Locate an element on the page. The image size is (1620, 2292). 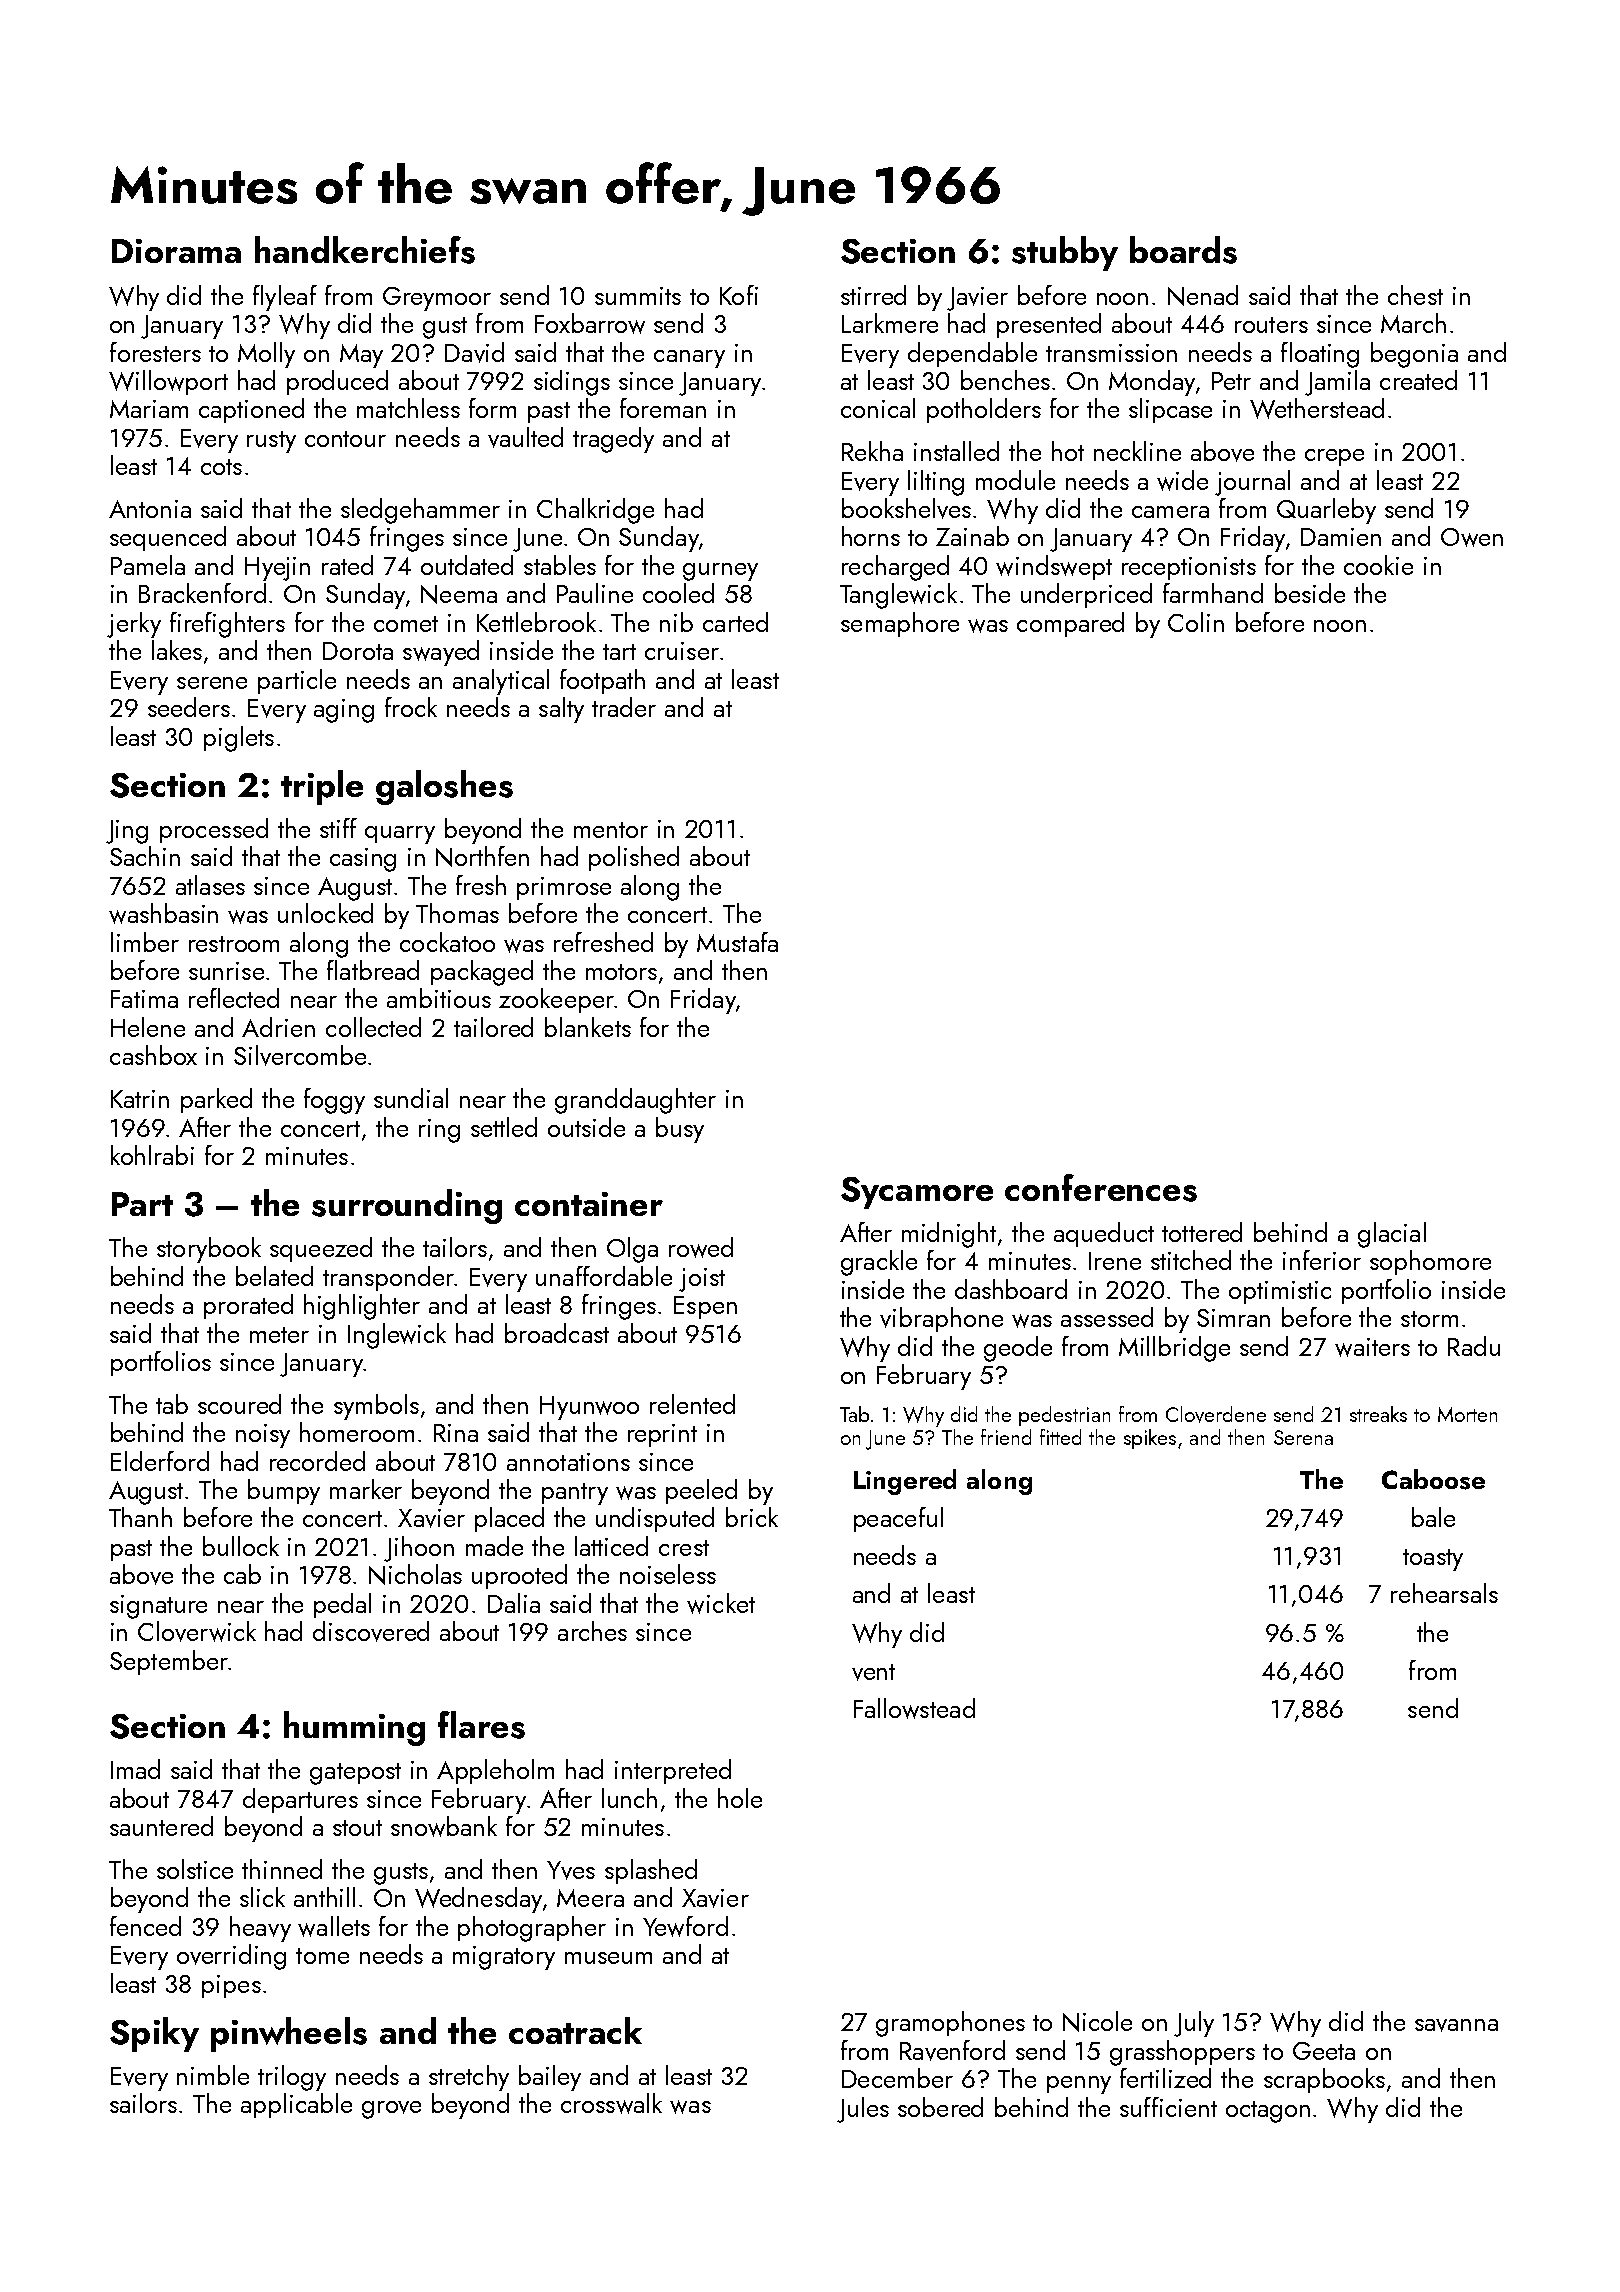
glacial is located at coordinates (1392, 1235).
